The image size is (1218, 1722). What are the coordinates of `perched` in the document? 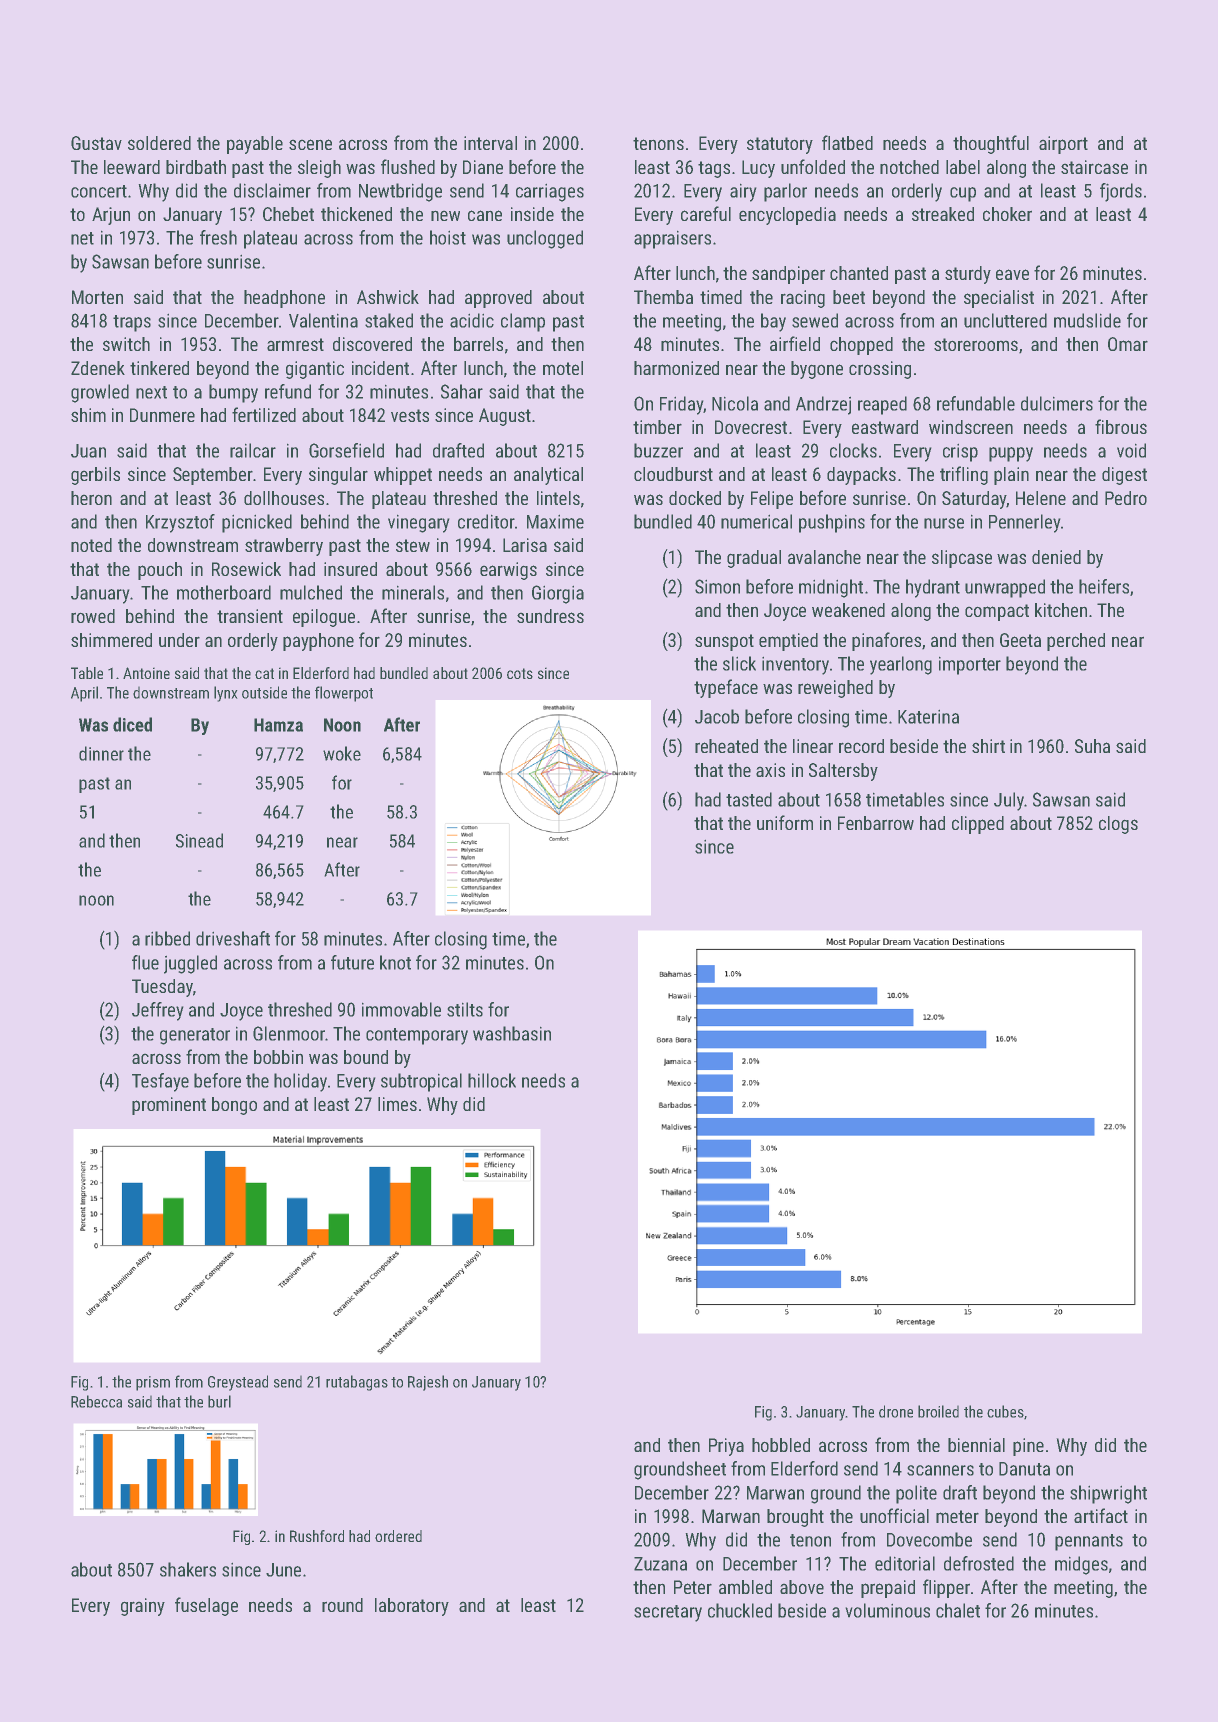 It's located at (1076, 642).
